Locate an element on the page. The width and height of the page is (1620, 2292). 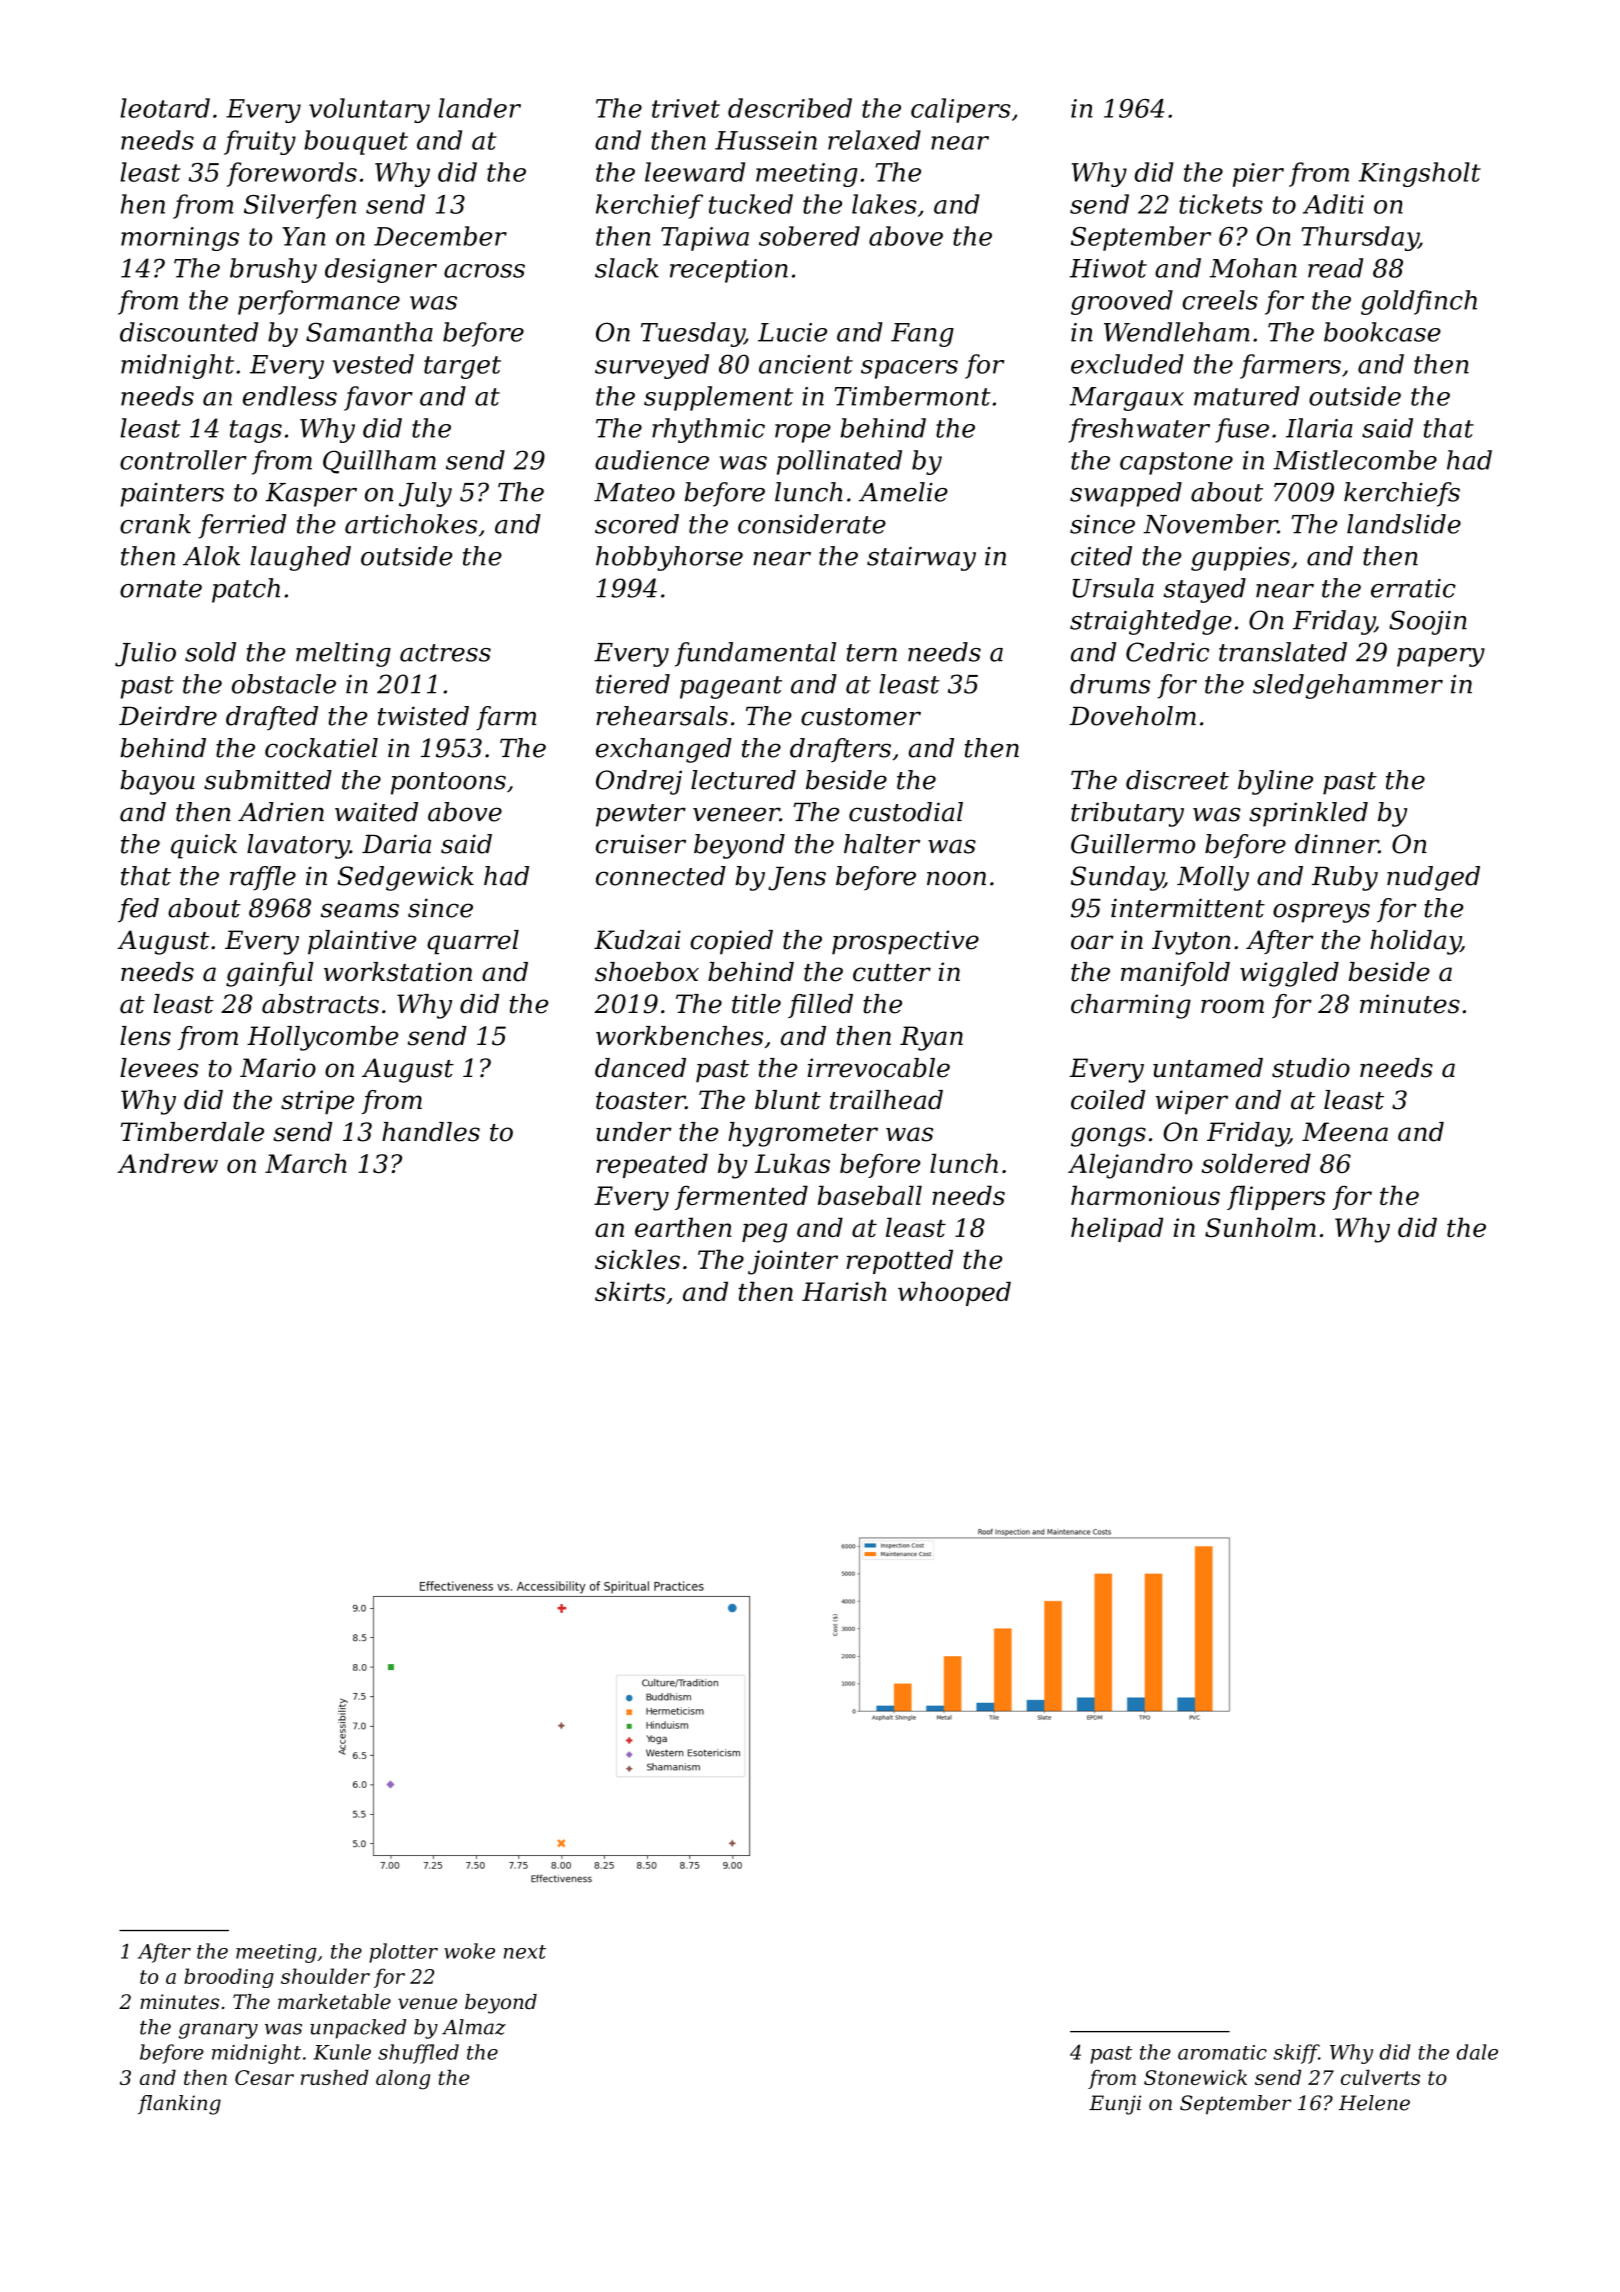
fermented is located at coordinates (741, 1197).
